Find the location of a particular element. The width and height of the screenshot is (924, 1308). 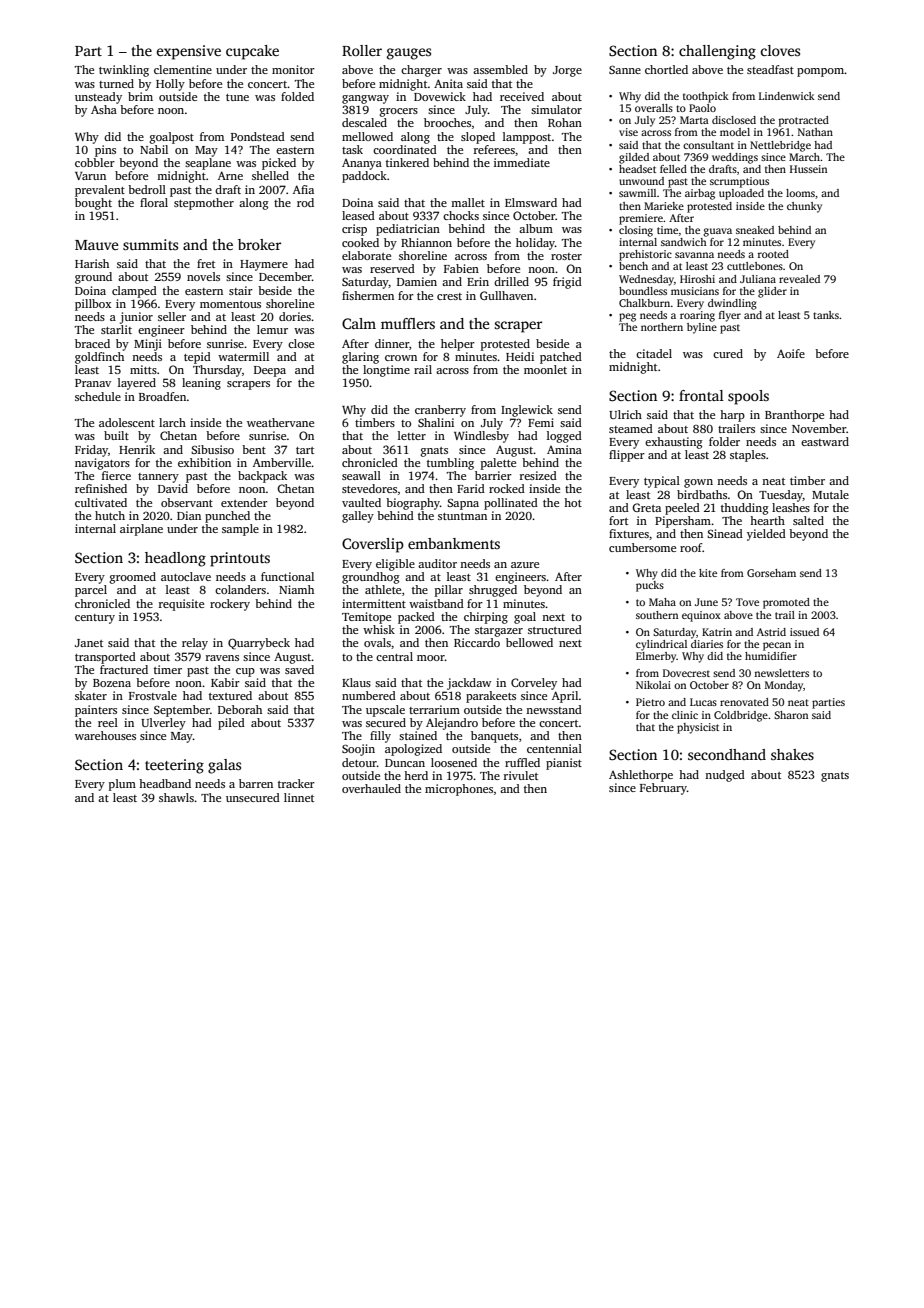

ravens is located at coordinates (222, 658).
